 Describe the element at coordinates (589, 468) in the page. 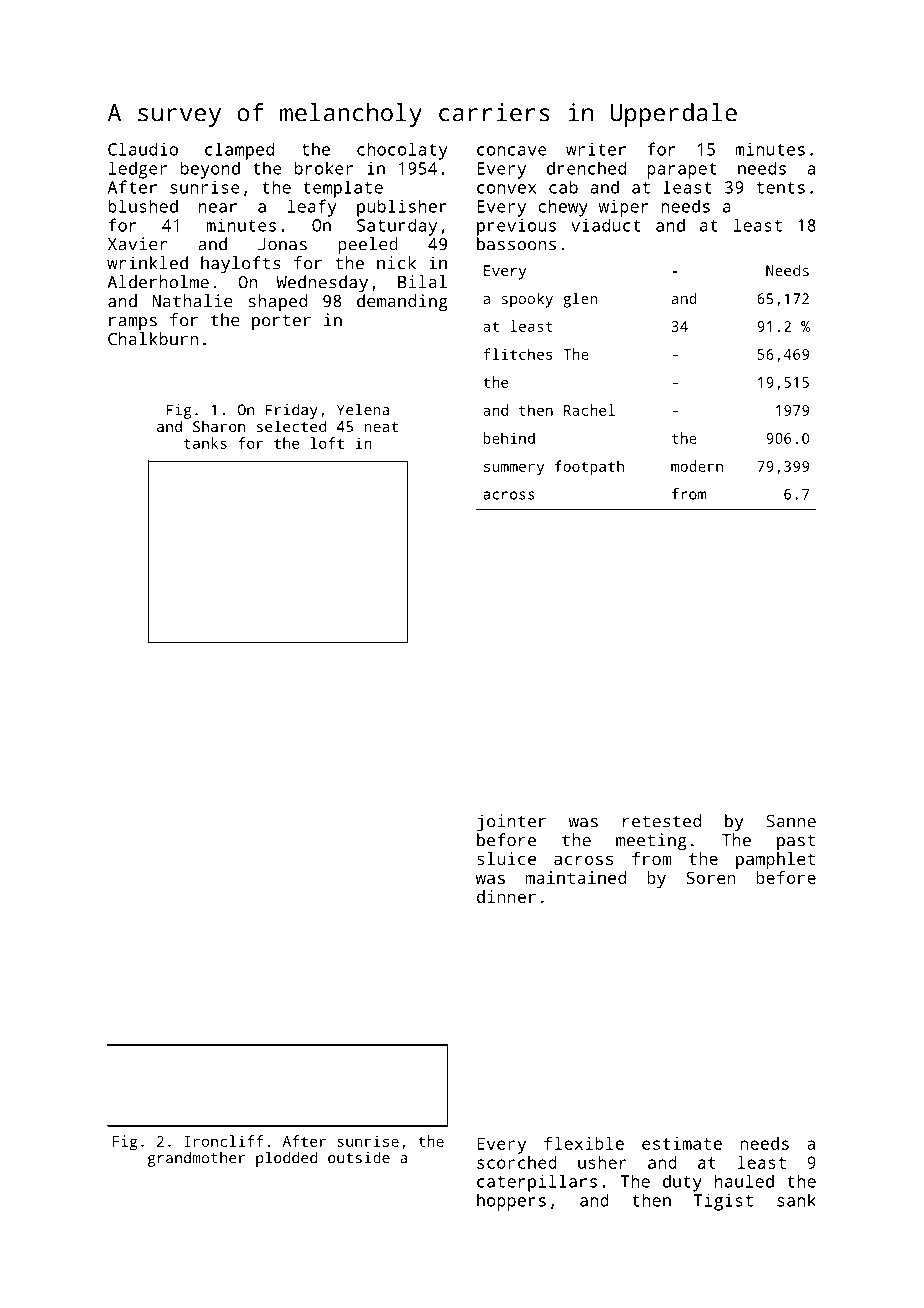

I see `footpath` at that location.
